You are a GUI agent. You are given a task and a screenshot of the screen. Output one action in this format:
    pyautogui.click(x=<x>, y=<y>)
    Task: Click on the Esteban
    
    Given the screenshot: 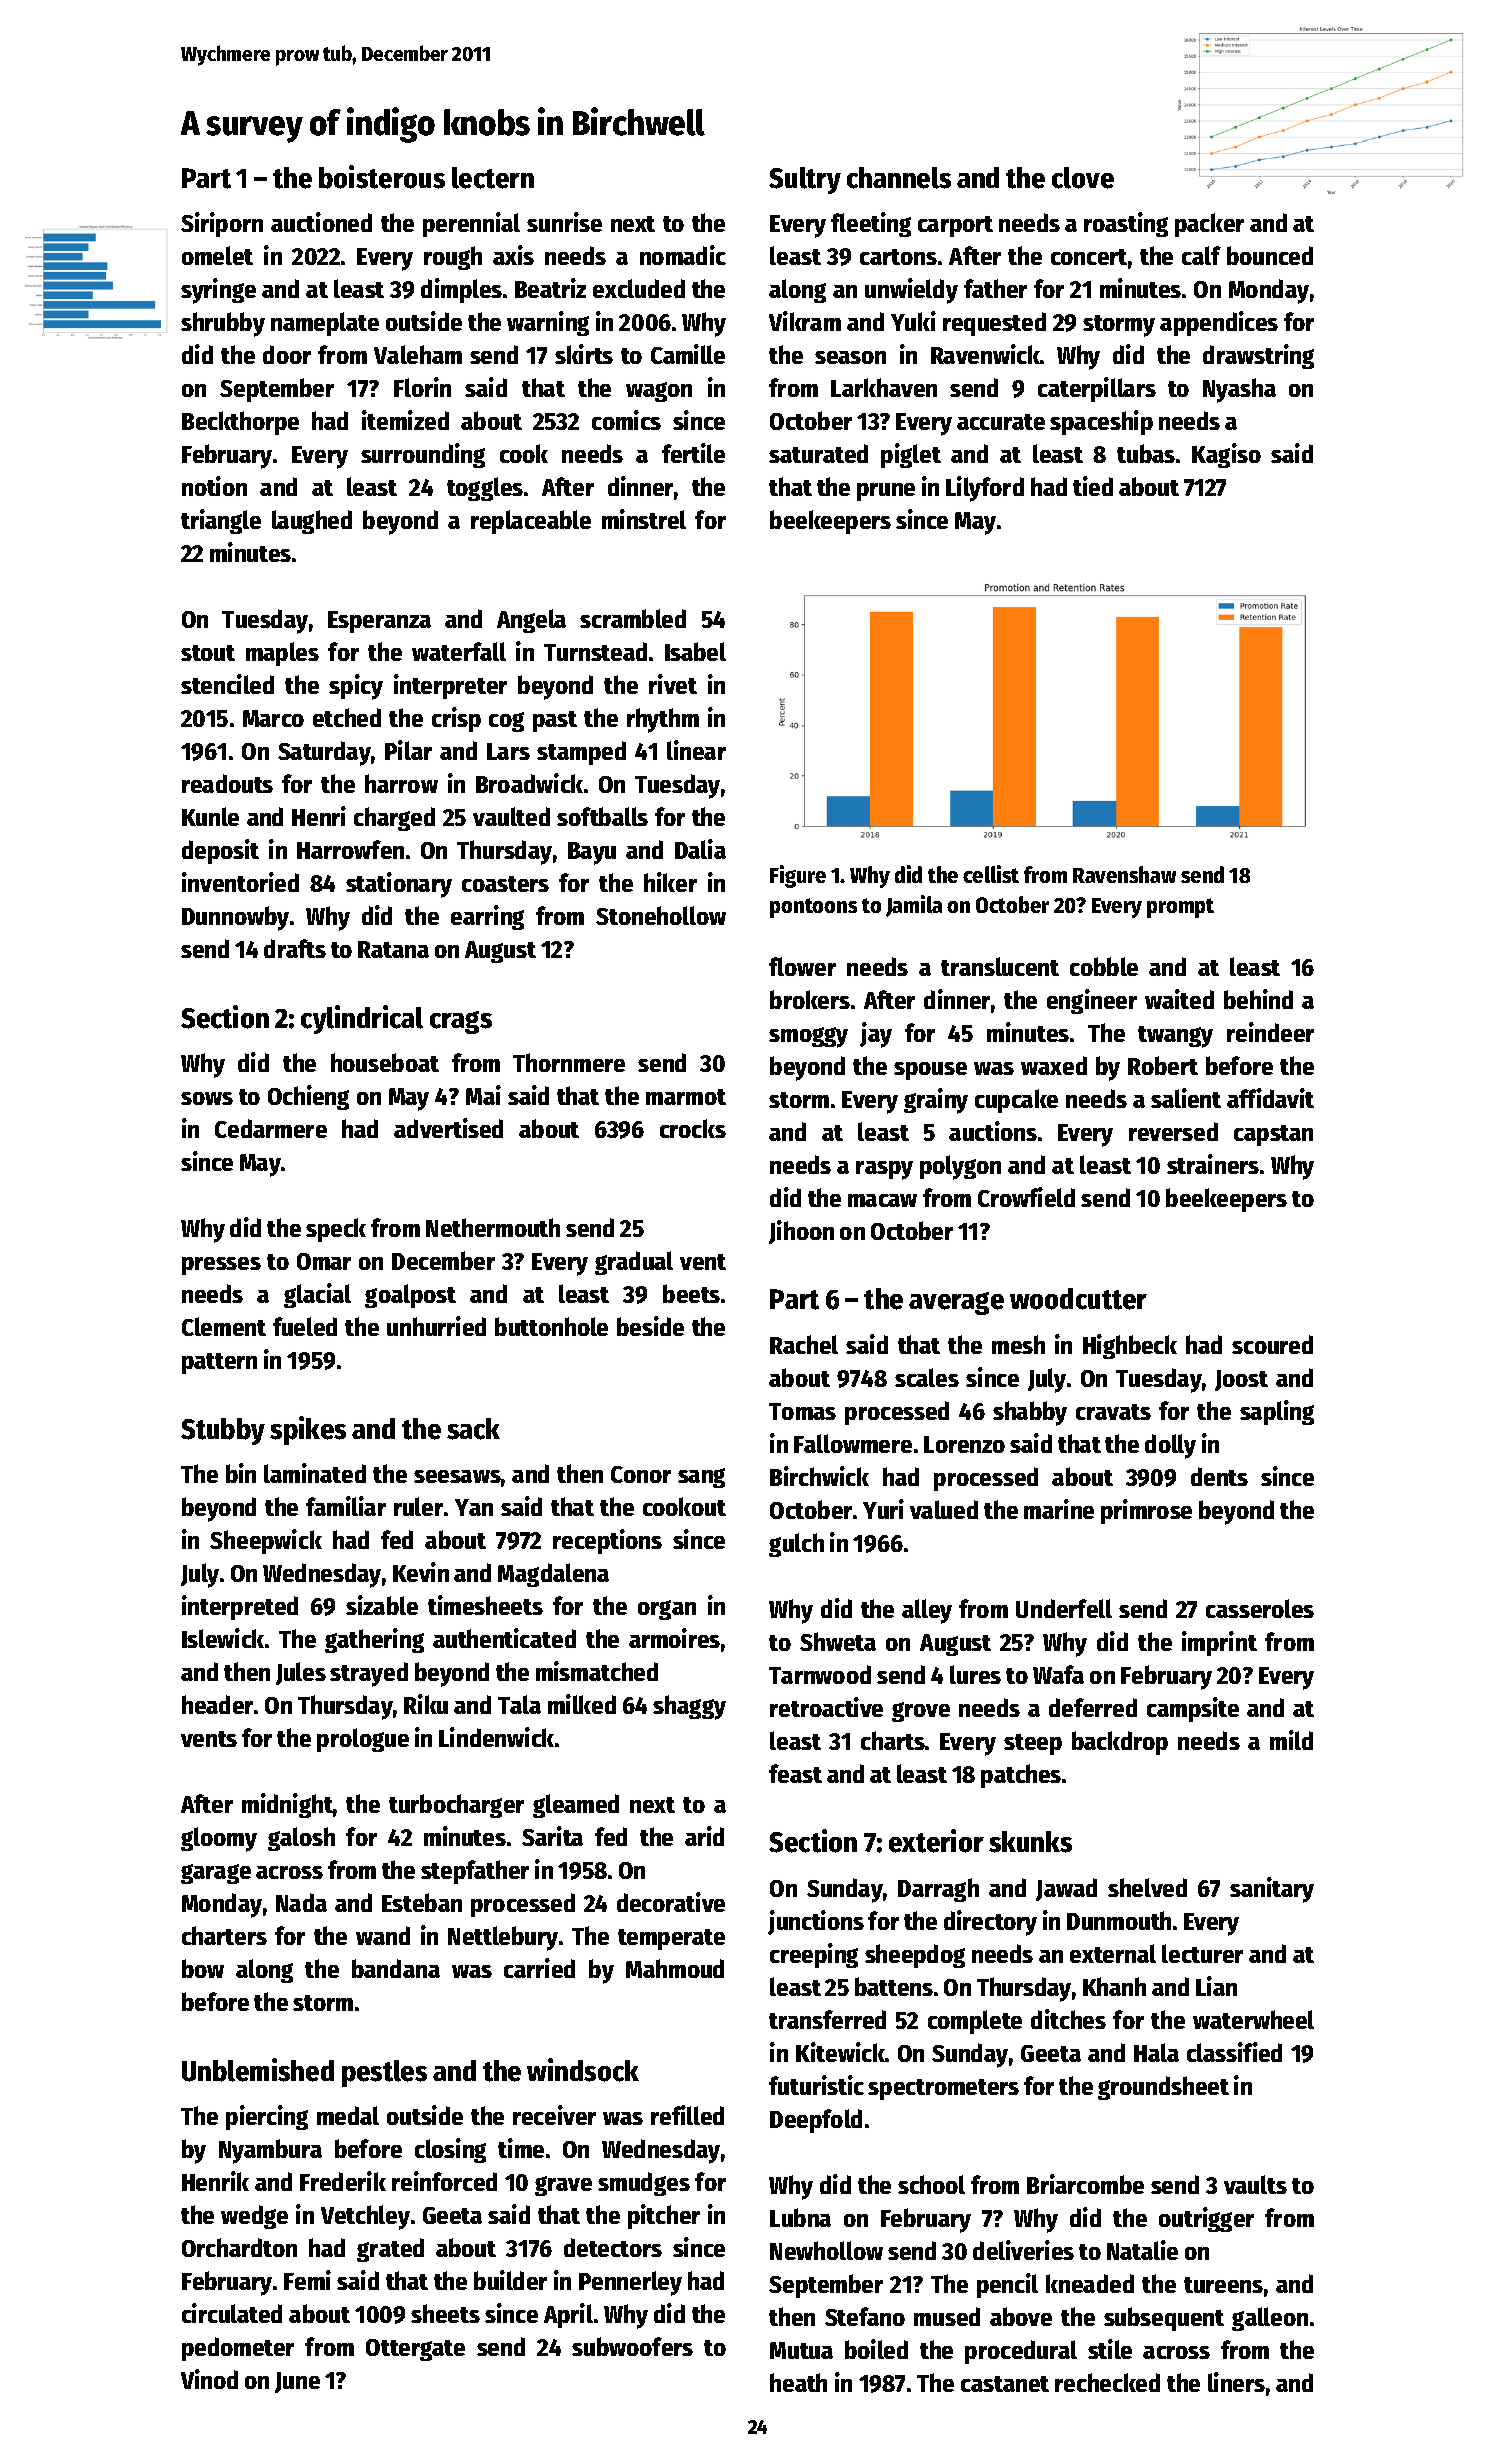 What is the action you would take?
    pyautogui.click(x=422, y=1902)
